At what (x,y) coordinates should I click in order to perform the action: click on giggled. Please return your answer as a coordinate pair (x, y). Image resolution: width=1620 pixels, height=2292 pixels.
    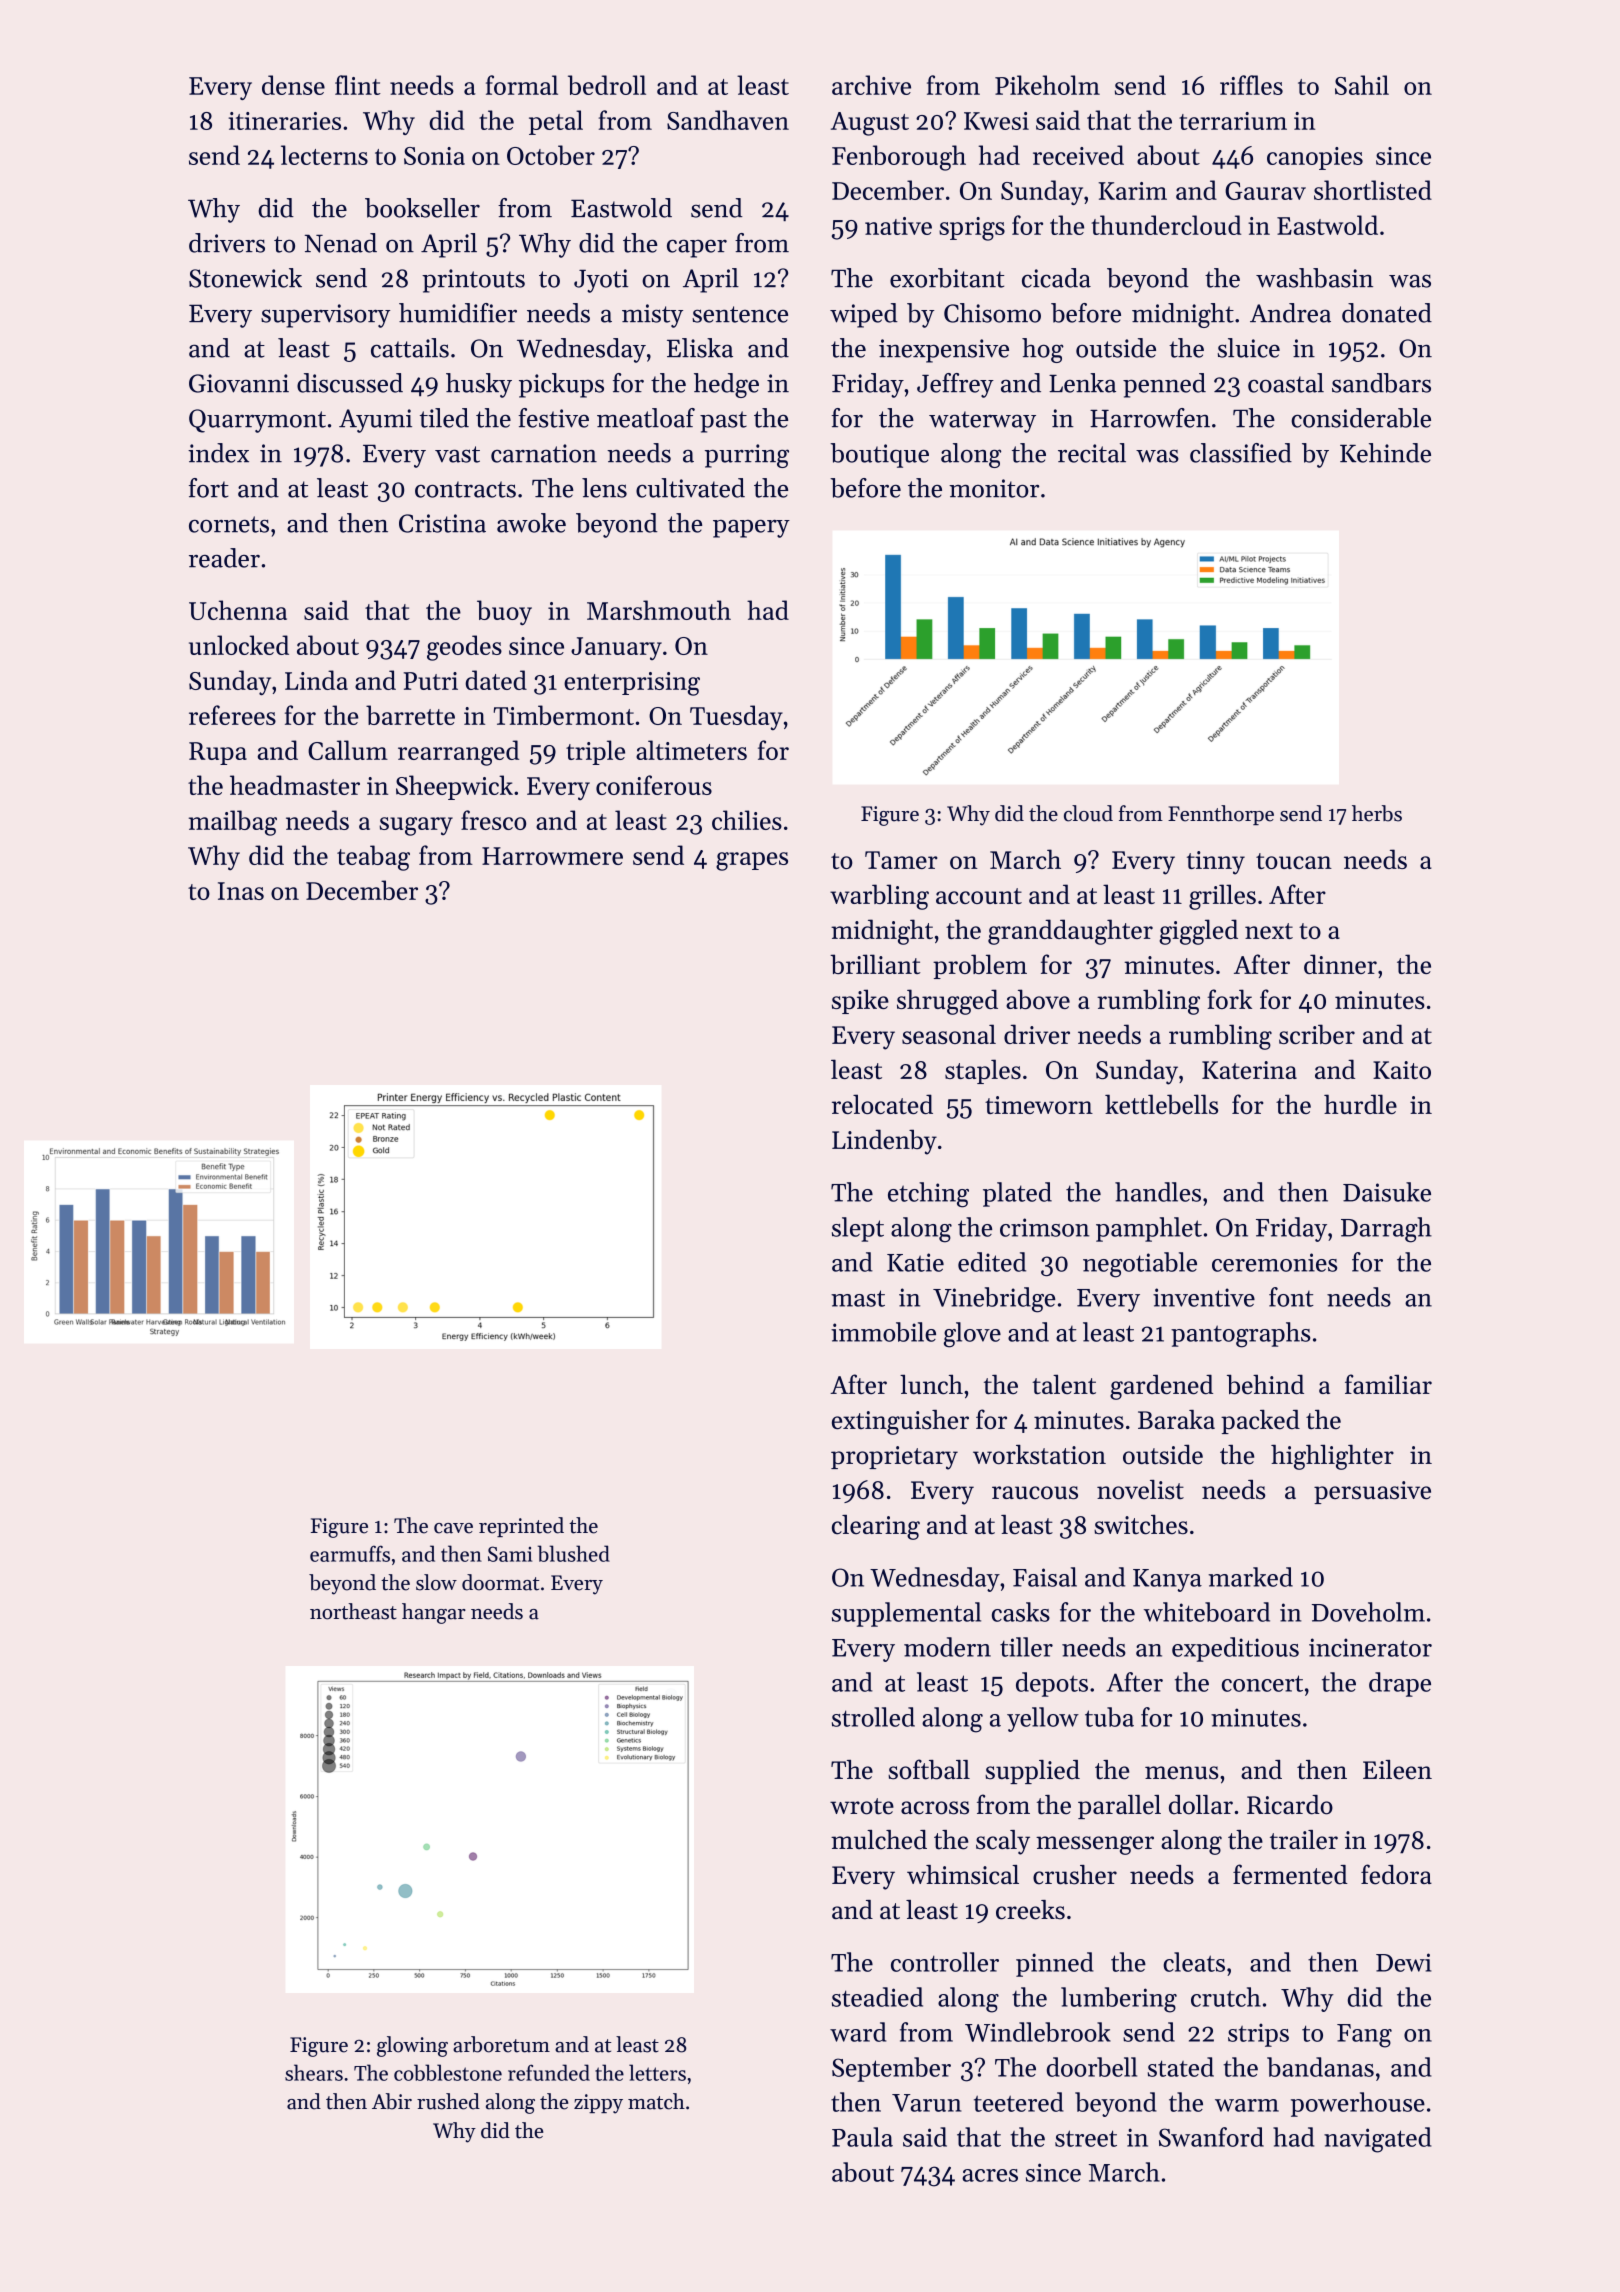
    Looking at the image, I should click on (1198, 932).
